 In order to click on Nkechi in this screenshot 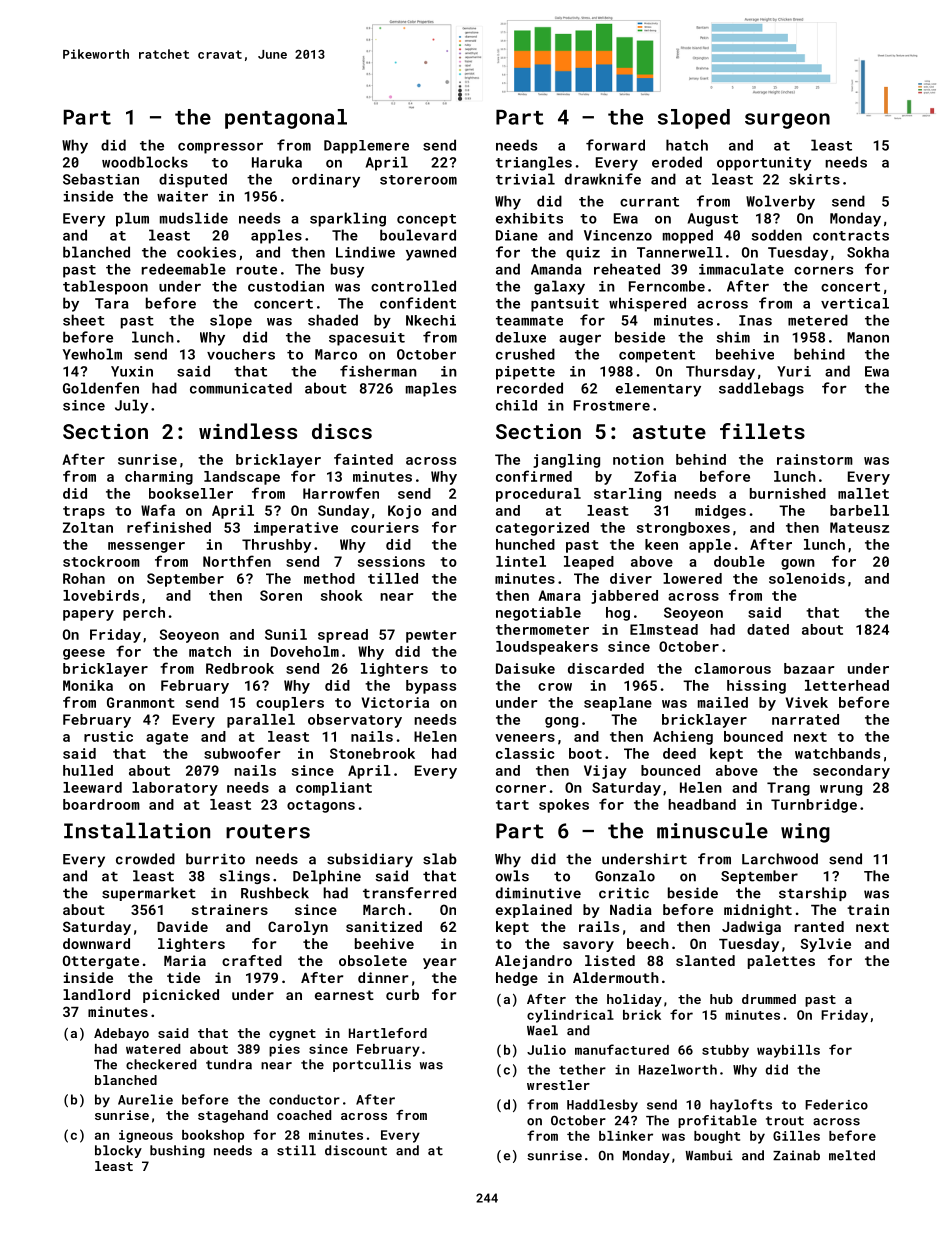, I will do `click(431, 320)`.
